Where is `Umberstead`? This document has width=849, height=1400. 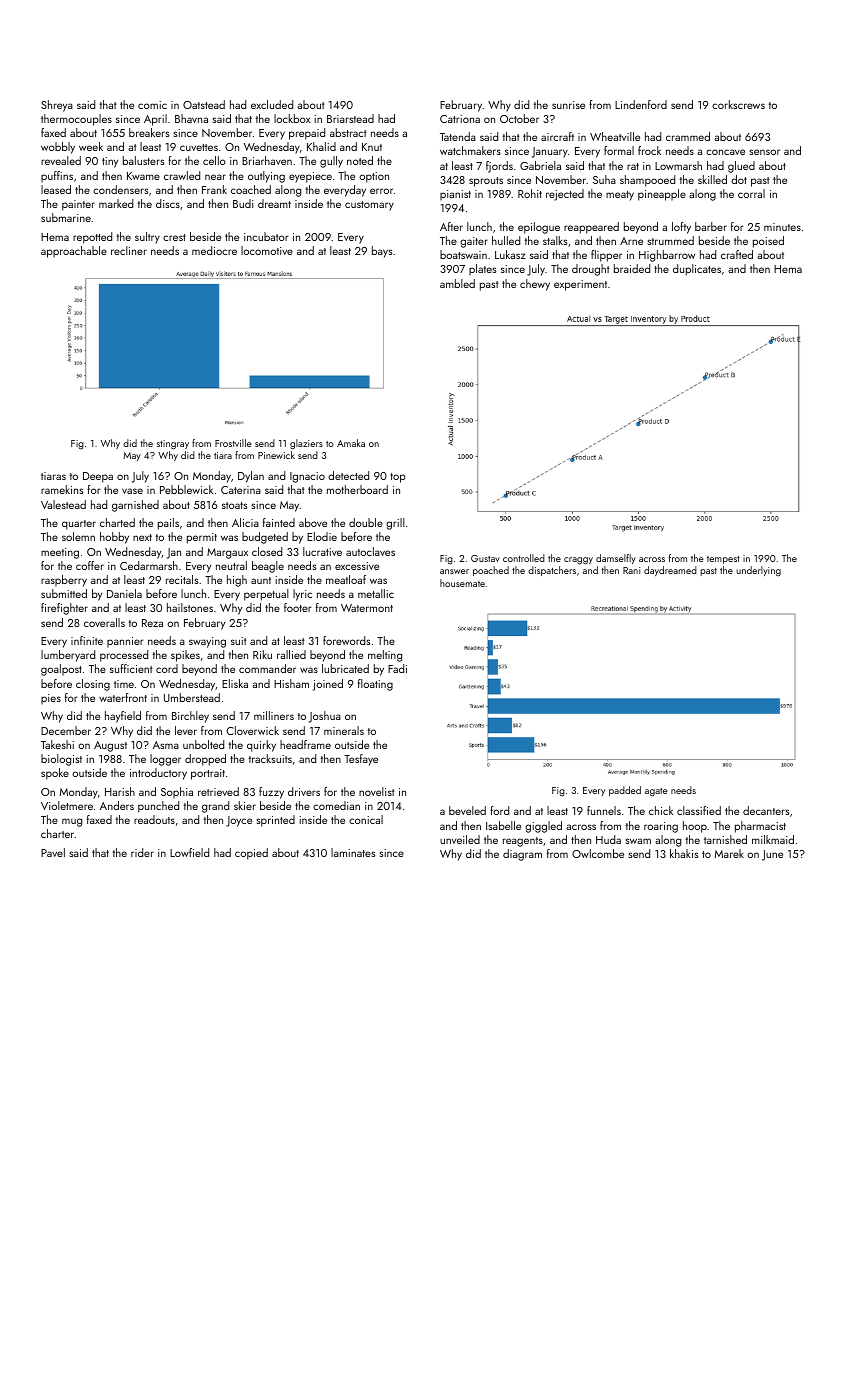
Umberstead is located at coordinates (192, 697).
